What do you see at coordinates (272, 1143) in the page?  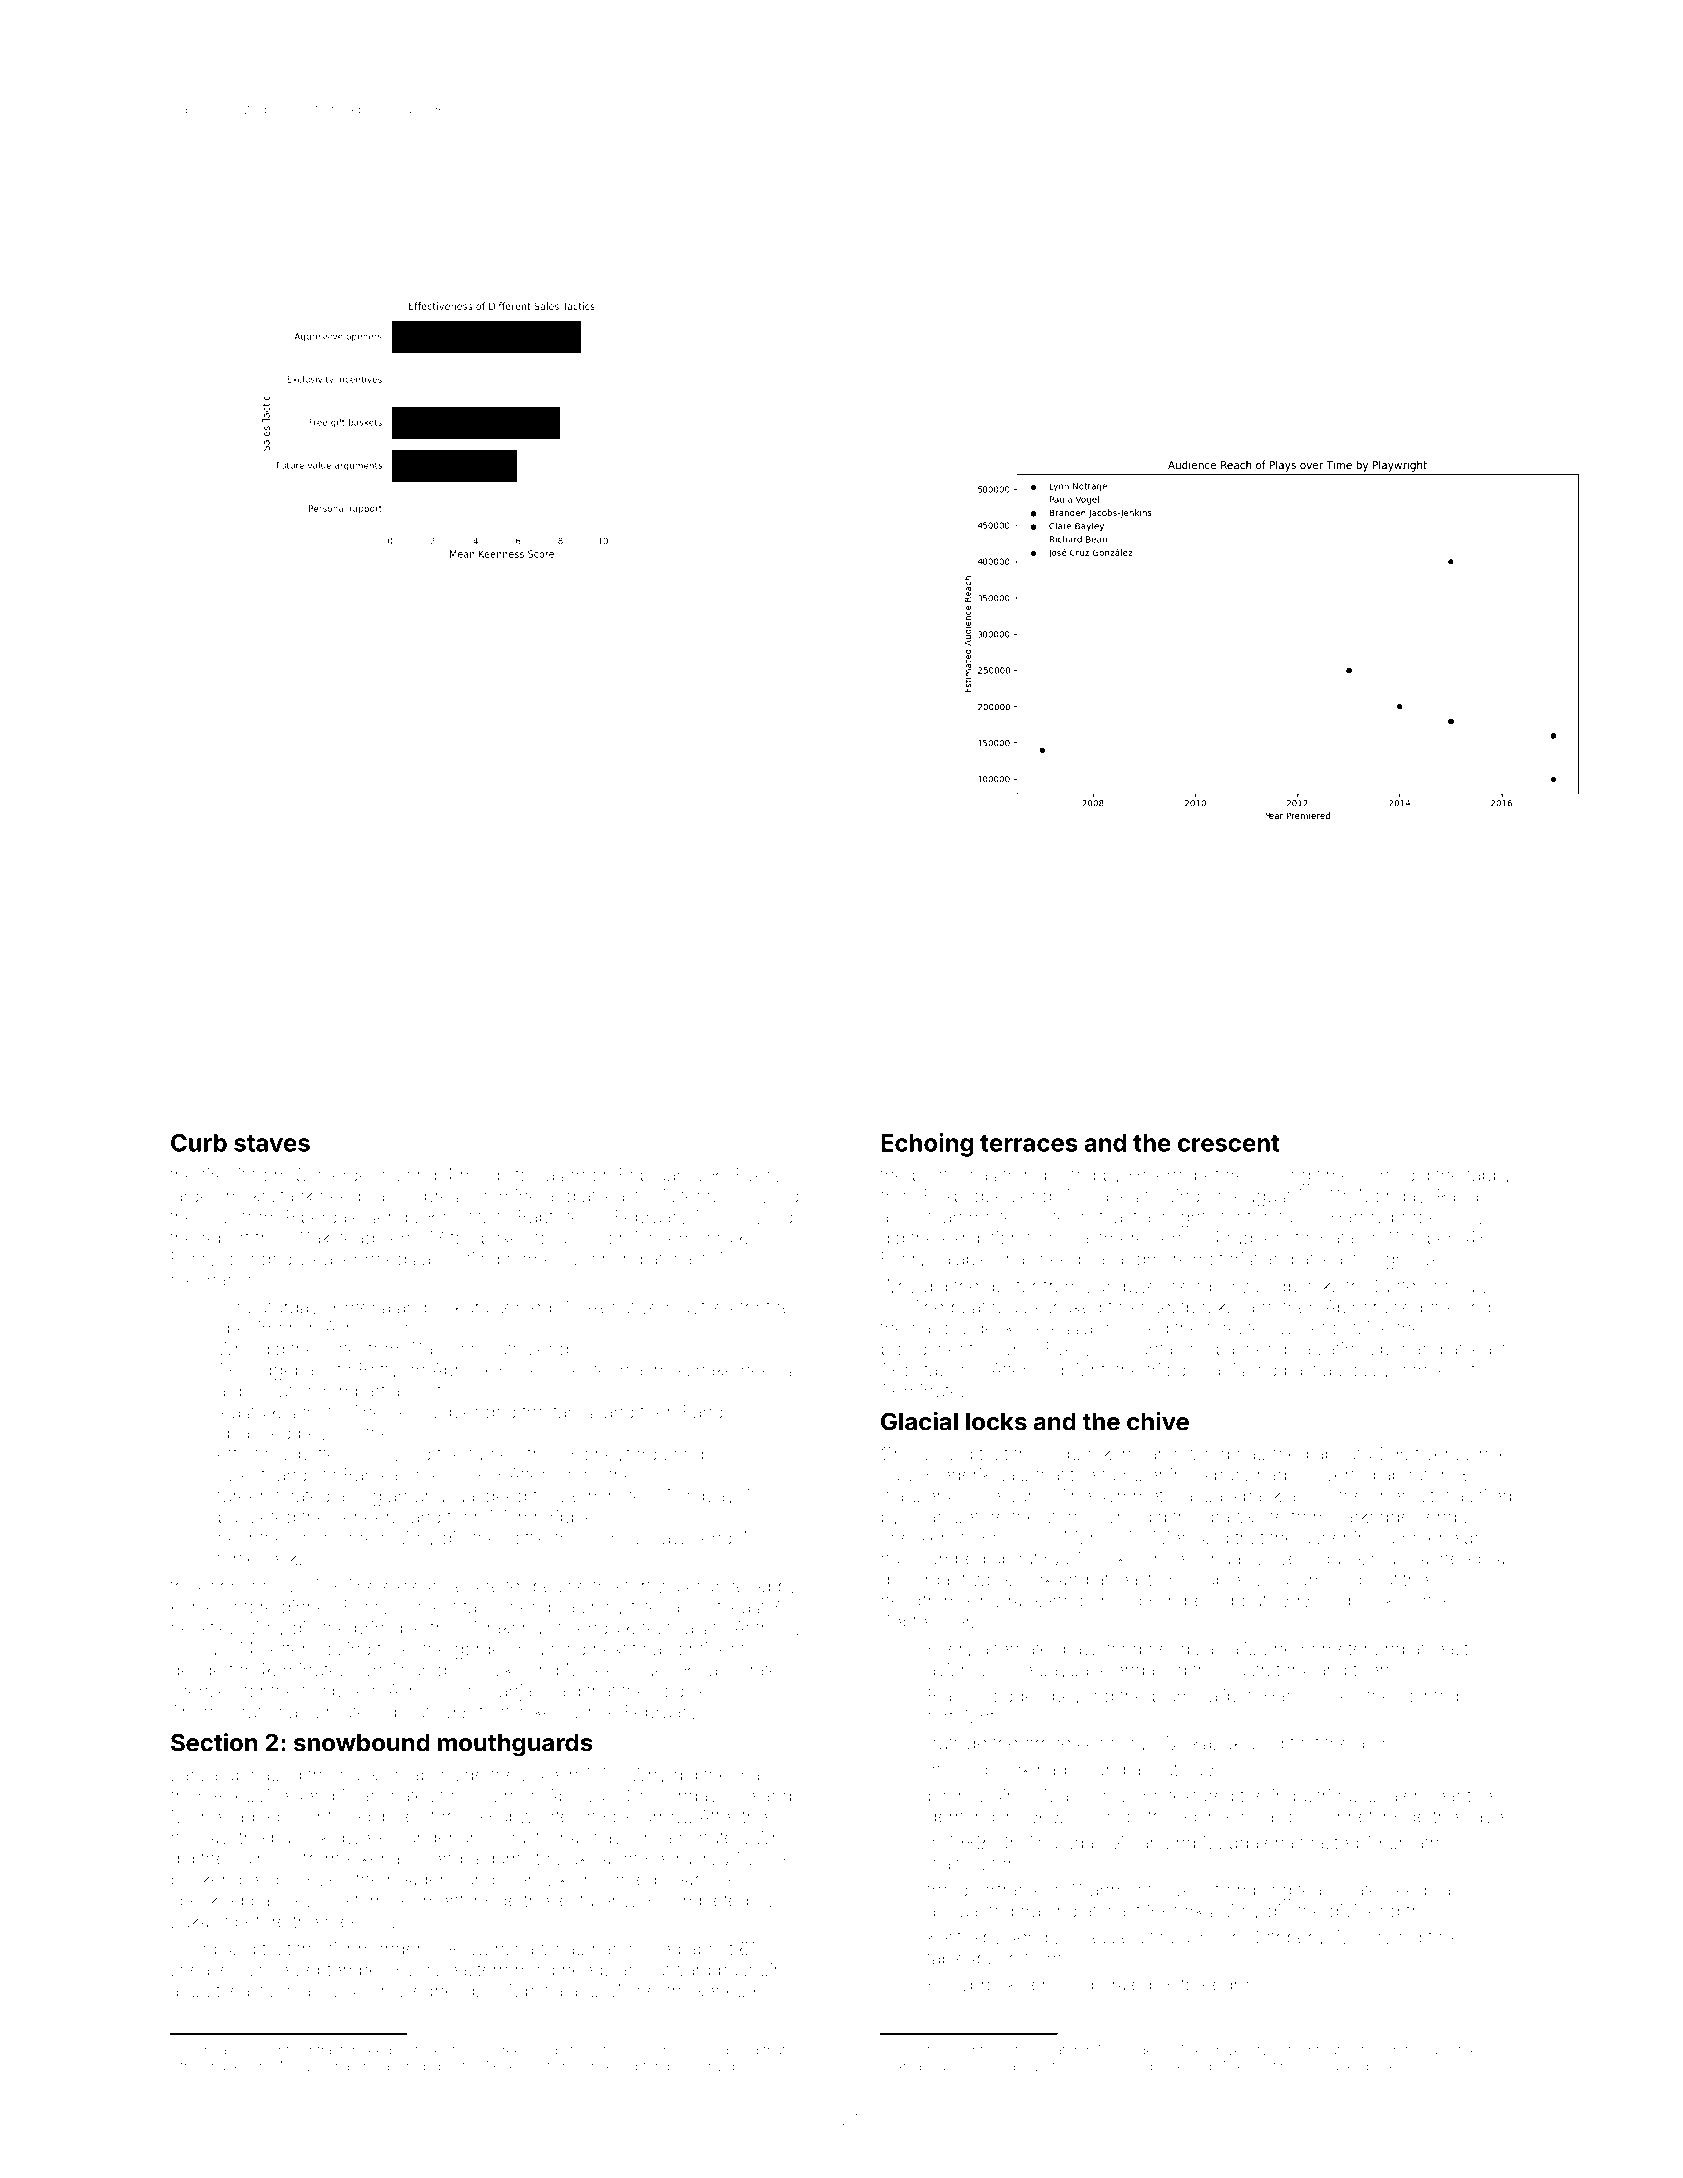 I see `staves` at bounding box center [272, 1143].
